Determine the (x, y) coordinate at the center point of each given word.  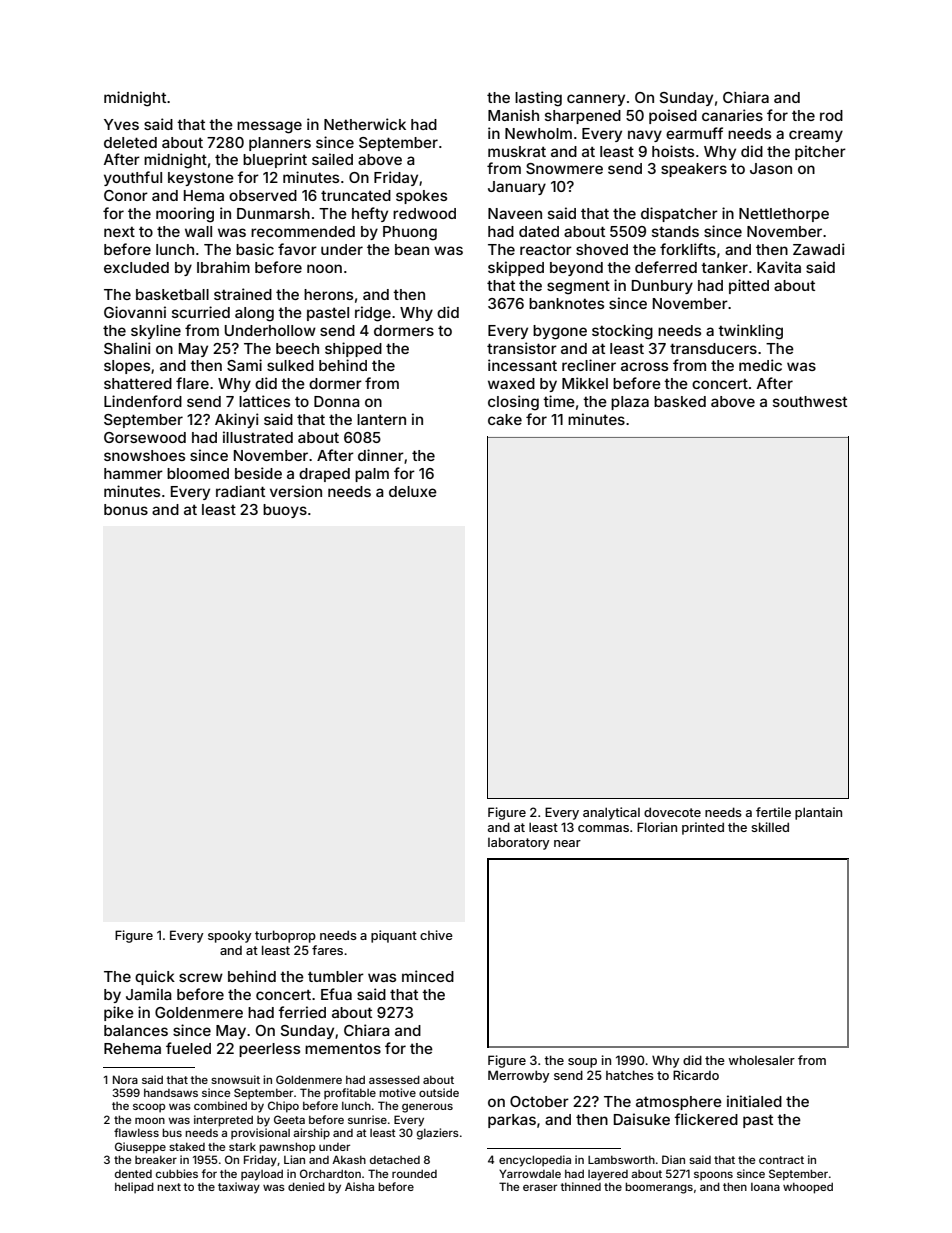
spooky (230, 937)
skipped (516, 268)
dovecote (672, 812)
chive (436, 935)
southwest (810, 401)
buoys (285, 511)
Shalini (127, 348)
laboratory (519, 843)
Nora (125, 1079)
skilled (770, 827)
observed (263, 195)
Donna (337, 401)
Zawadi (819, 249)
